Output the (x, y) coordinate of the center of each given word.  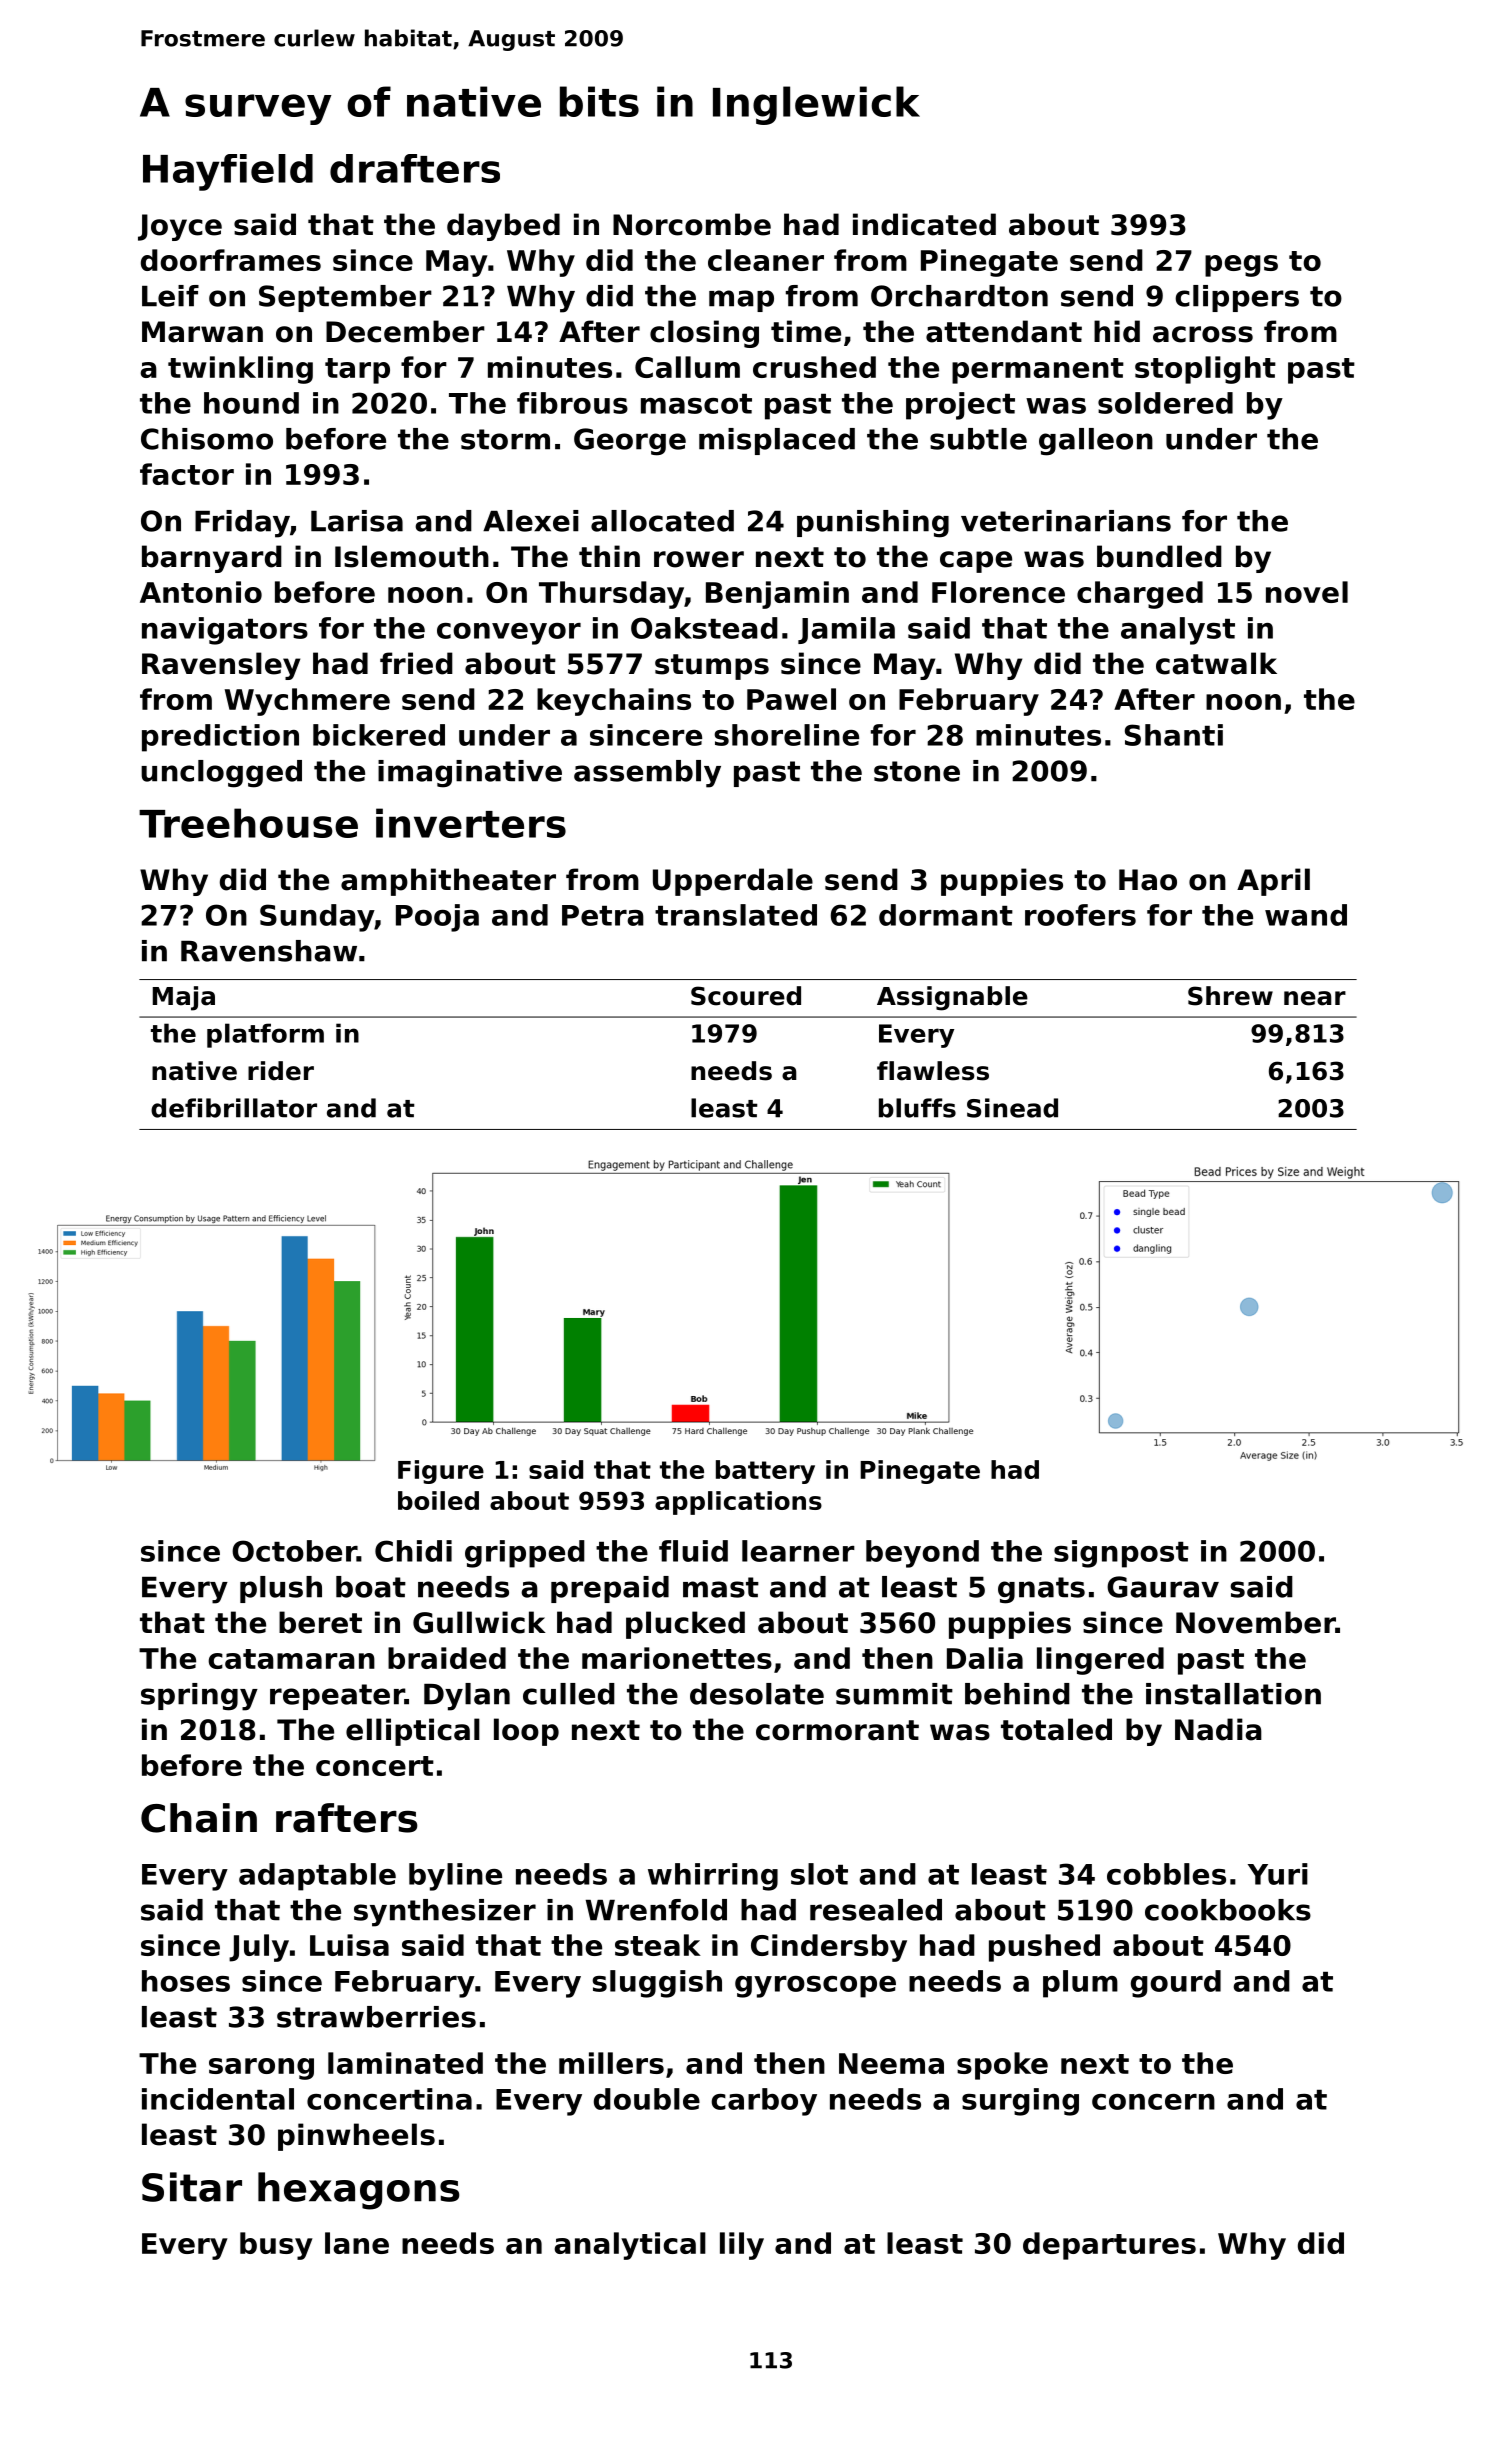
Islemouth (412, 556)
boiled (438, 1500)
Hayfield (228, 172)
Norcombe (692, 224)
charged (1140, 595)
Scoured (746, 996)
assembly (647, 774)
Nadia (1218, 1729)
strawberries (376, 2017)
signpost (1121, 1554)
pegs (1241, 266)
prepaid (610, 1589)
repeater (337, 1697)
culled (569, 1694)
